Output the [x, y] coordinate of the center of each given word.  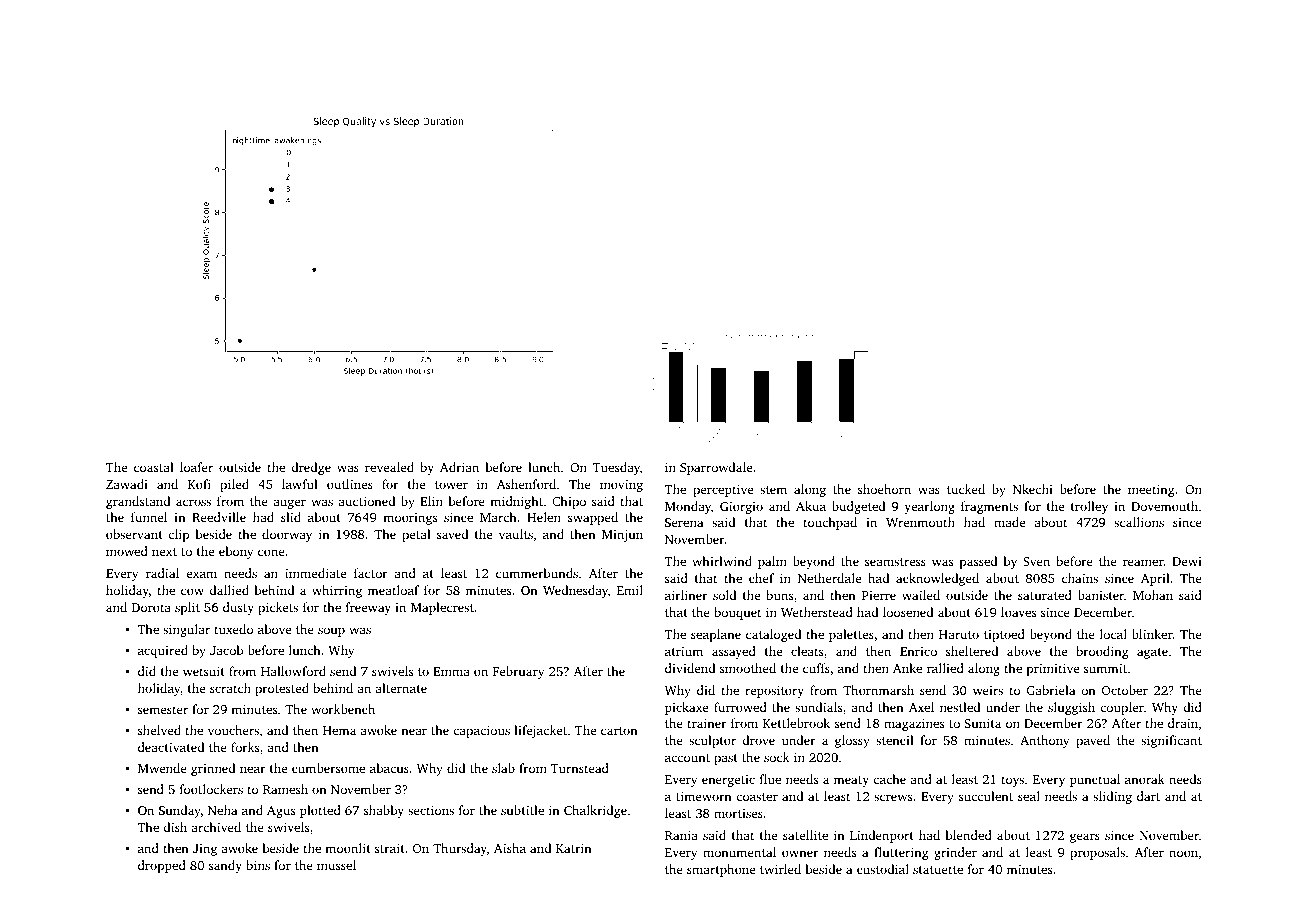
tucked [966, 489]
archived [216, 827]
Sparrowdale [716, 468]
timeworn [703, 796]
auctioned [366, 501]
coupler [1122, 708]
